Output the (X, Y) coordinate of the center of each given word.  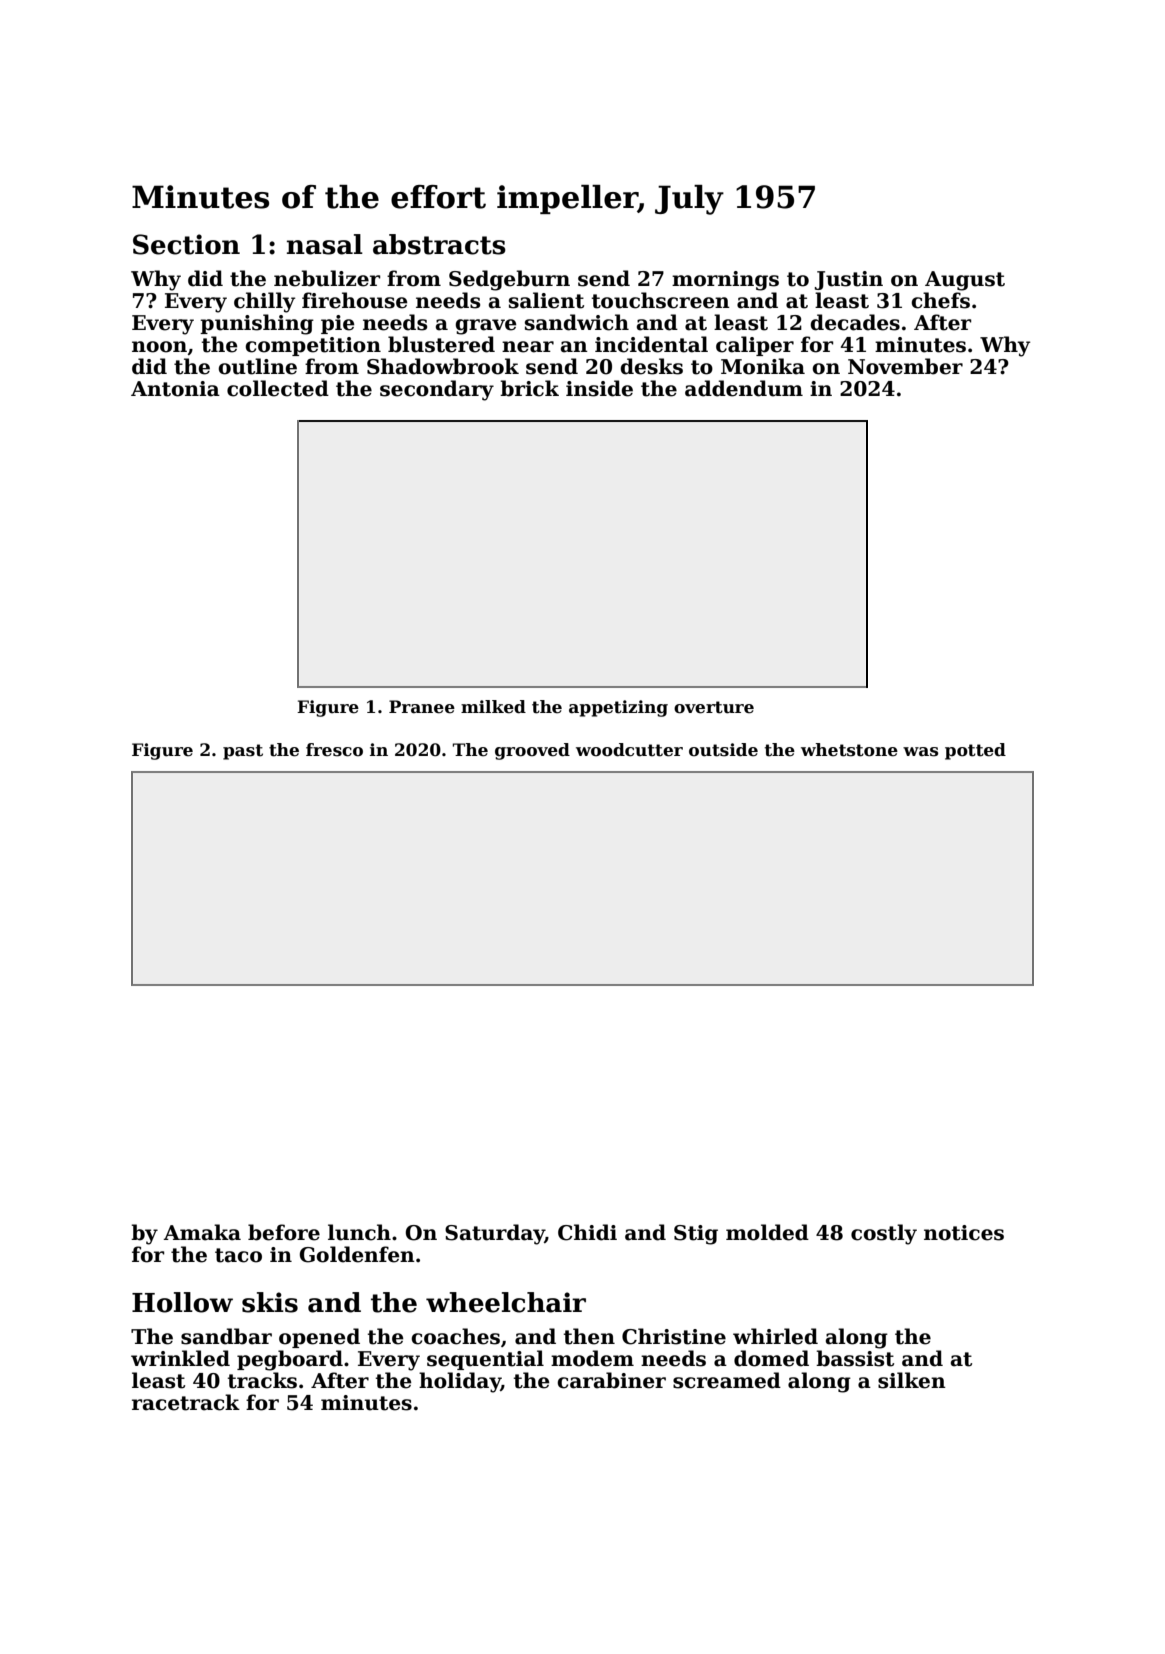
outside (723, 750)
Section (186, 244)
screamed (727, 1380)
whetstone (849, 750)
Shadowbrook (443, 366)
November (905, 366)
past (243, 752)
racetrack (186, 1402)
